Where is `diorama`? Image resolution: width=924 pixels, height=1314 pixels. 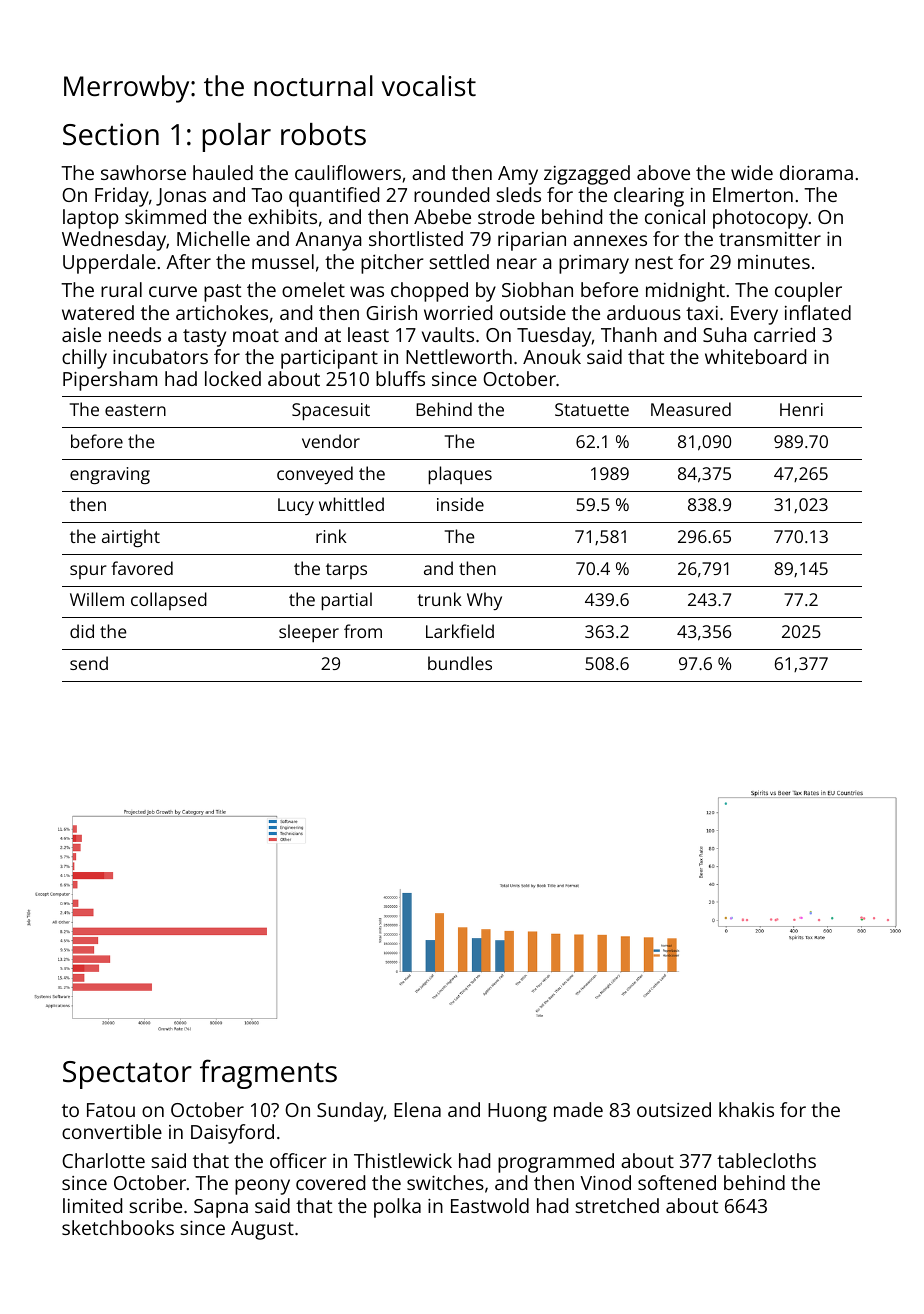 diorama is located at coordinates (816, 172).
